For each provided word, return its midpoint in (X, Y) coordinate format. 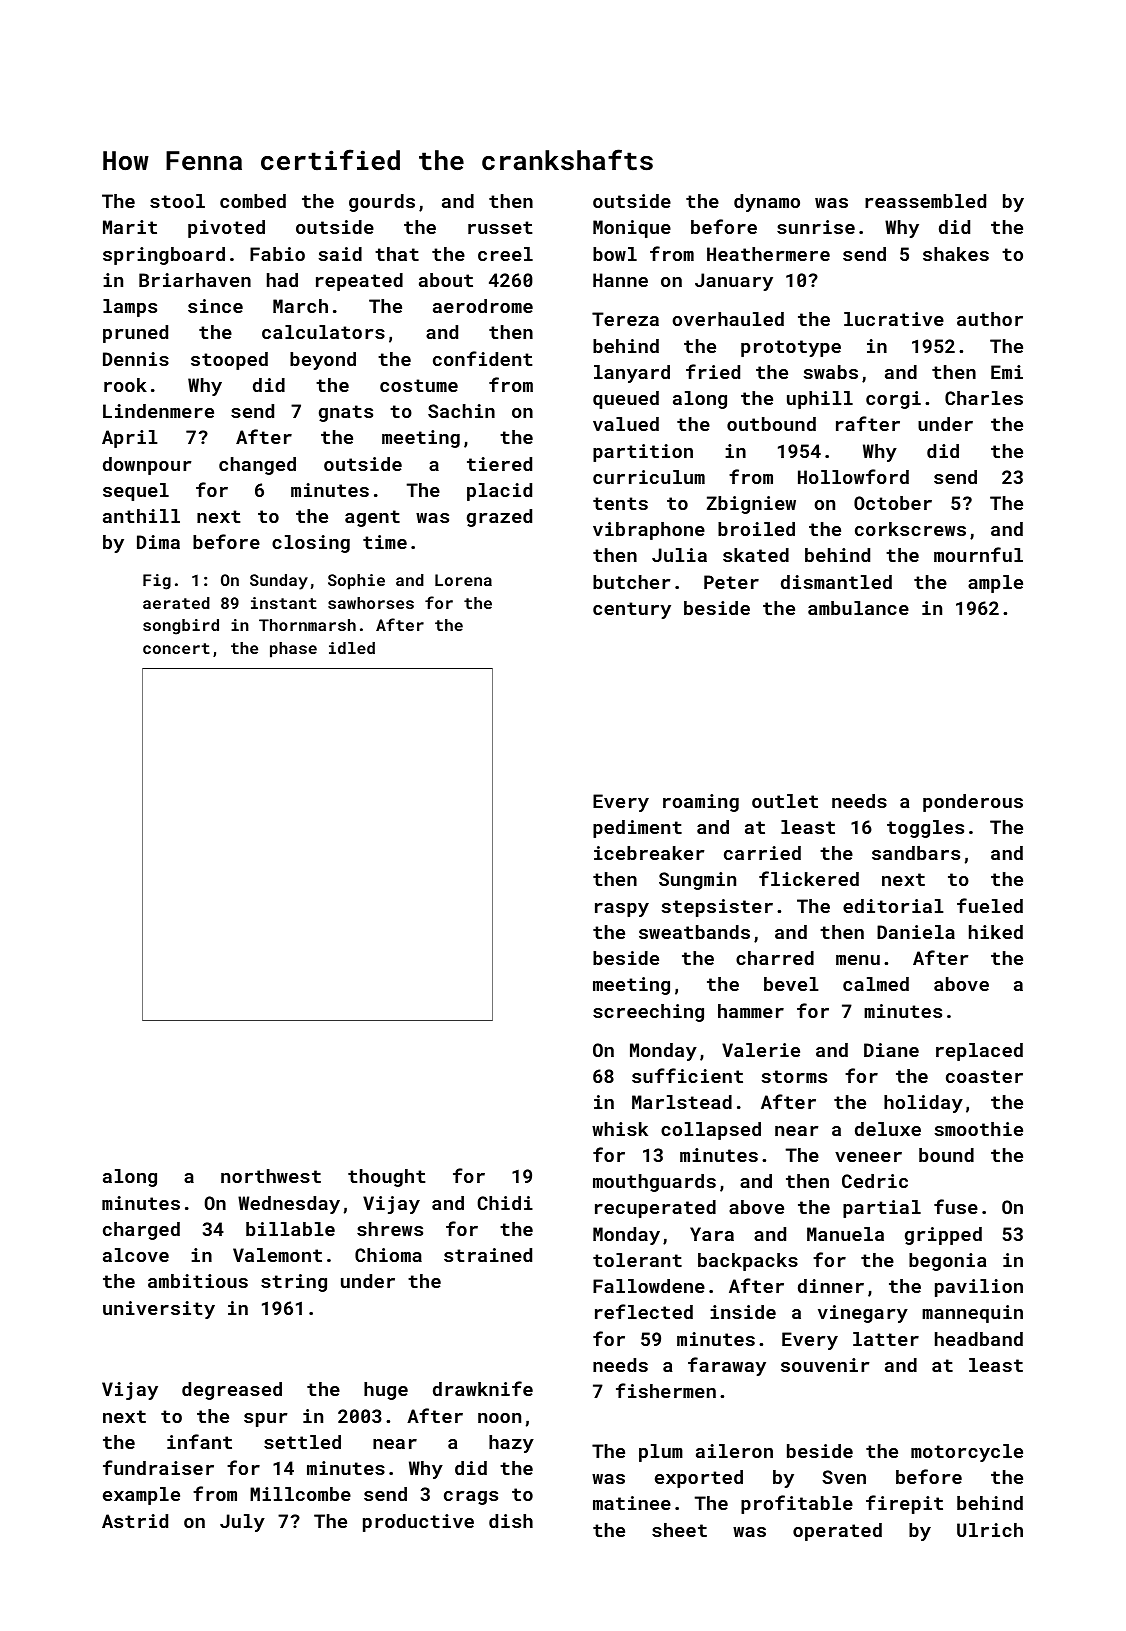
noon (499, 1418)
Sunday (279, 582)
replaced (979, 1052)
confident (483, 358)
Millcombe (300, 1494)
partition (643, 453)
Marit (130, 227)
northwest (271, 1176)
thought (387, 1178)
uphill (820, 400)
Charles (984, 398)
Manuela (845, 1234)
